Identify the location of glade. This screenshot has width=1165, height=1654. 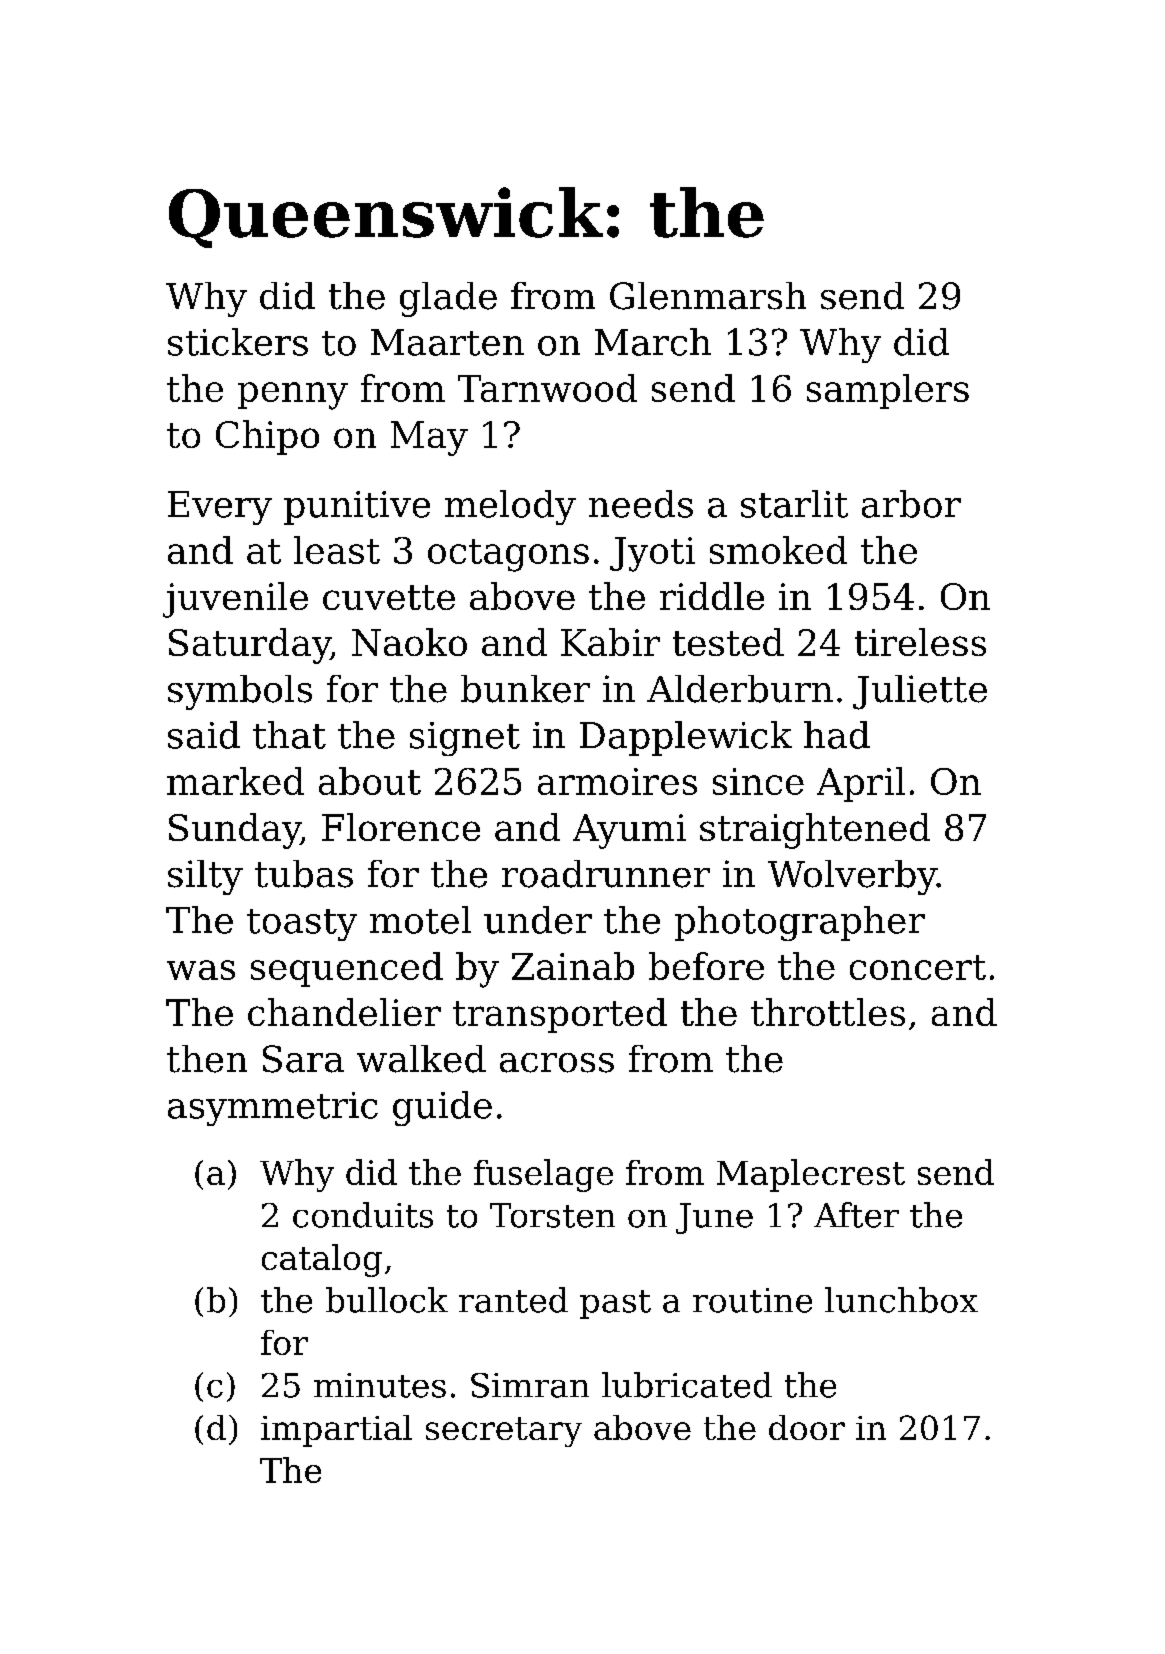
(448, 299).
